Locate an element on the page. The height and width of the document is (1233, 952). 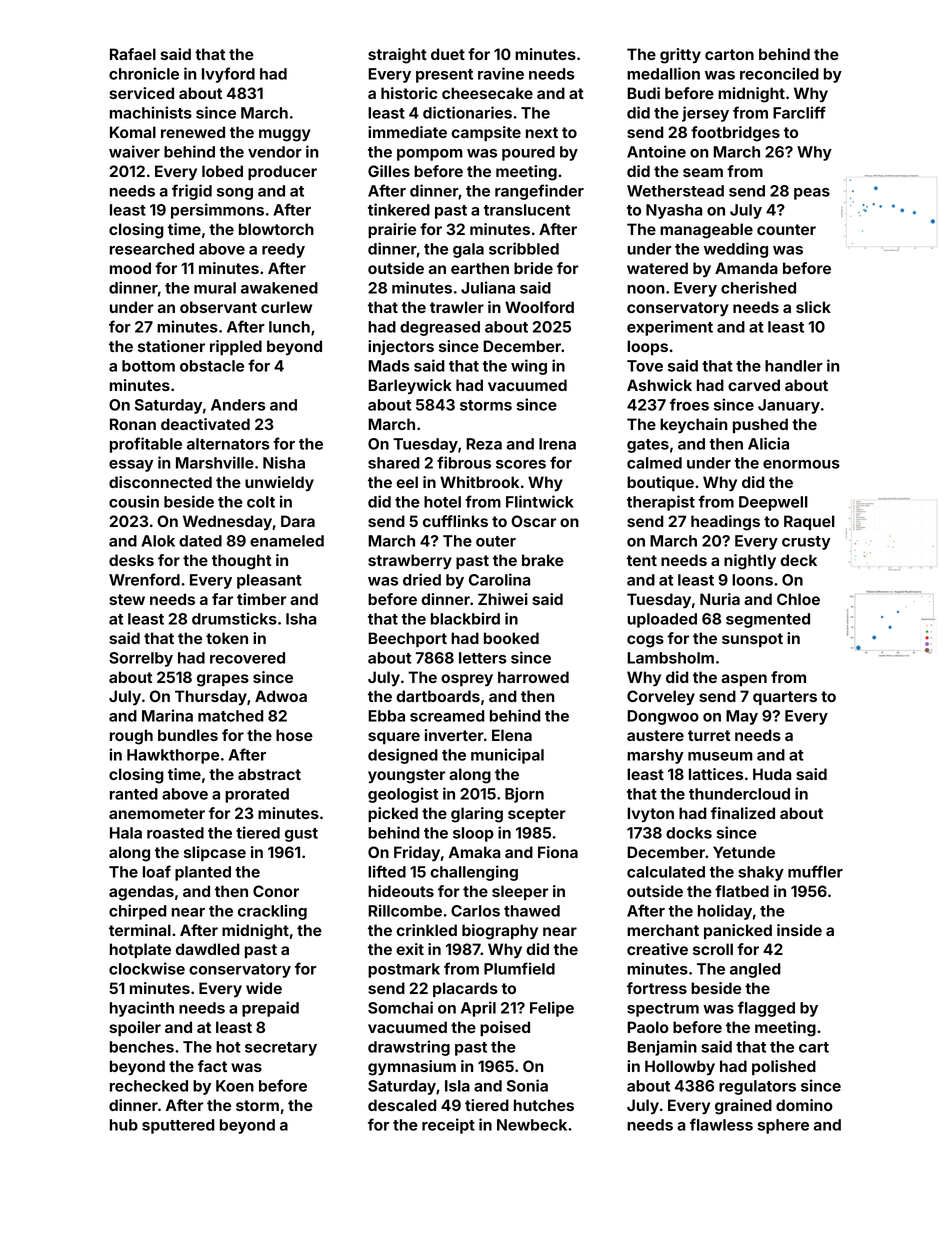
Sorrelby is located at coordinates (141, 659).
